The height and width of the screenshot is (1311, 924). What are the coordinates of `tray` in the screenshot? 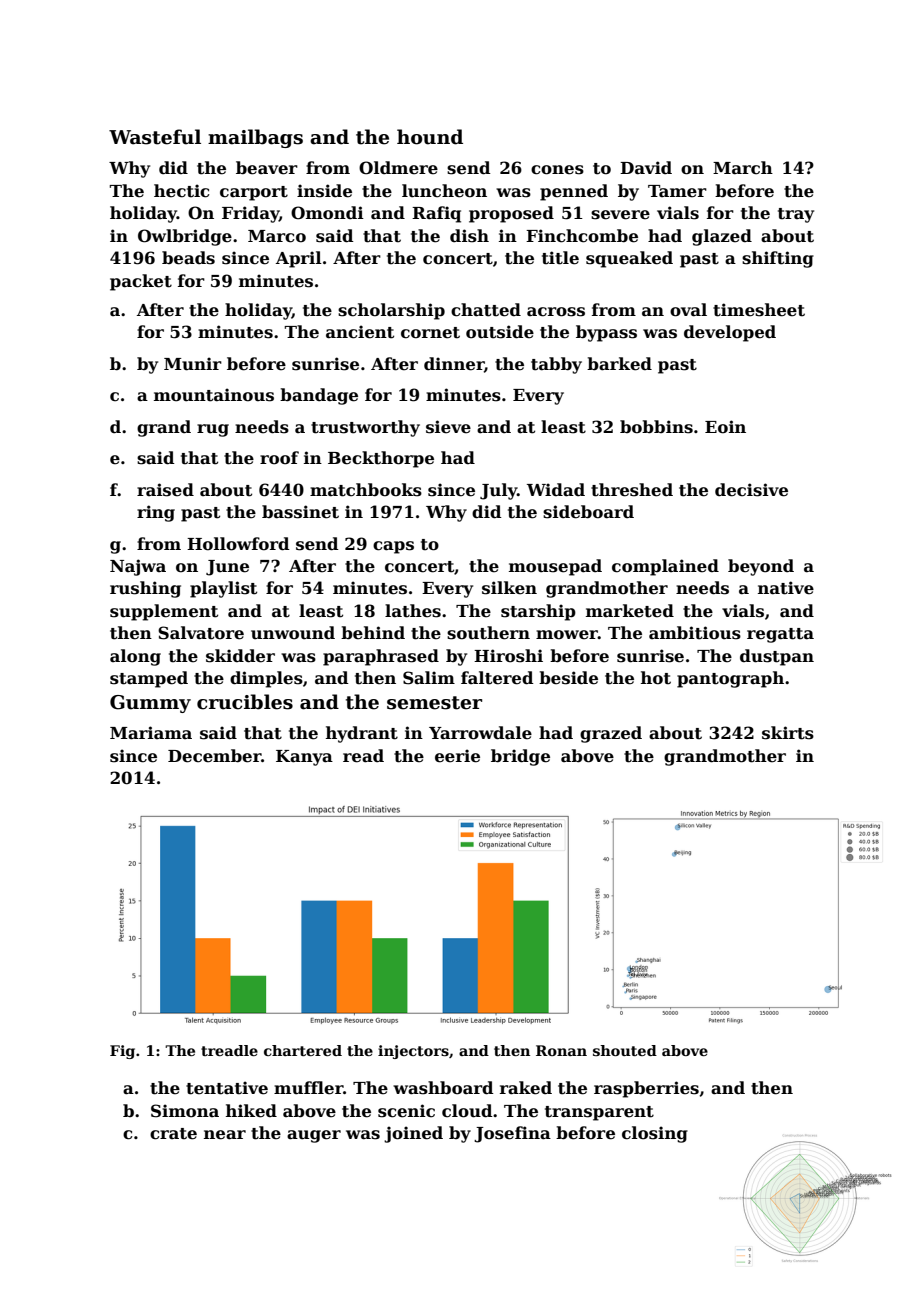 It's located at (796, 215).
